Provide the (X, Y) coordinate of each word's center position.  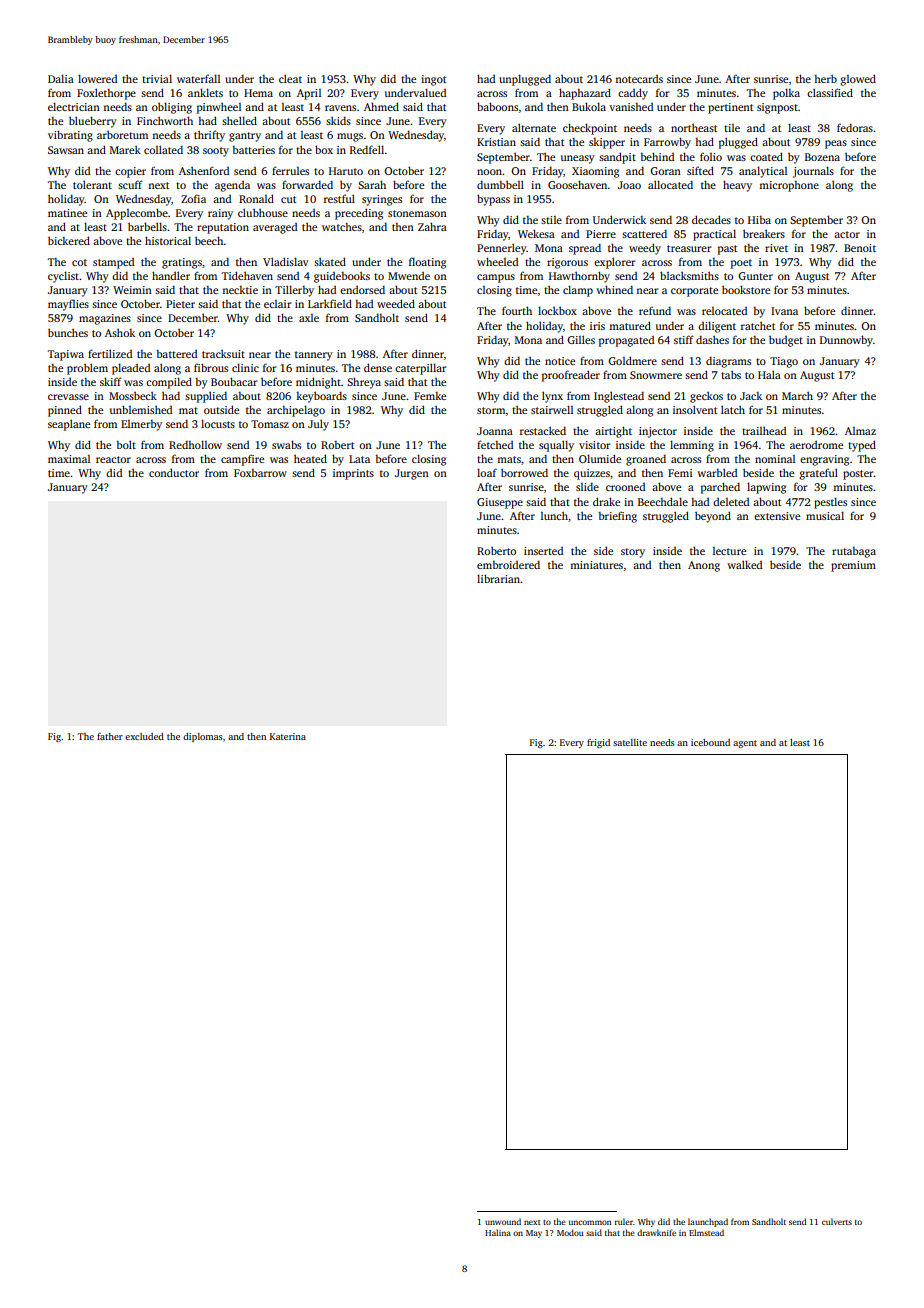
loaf (487, 472)
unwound (503, 1221)
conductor (174, 472)
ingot (433, 80)
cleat (290, 78)
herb (825, 78)
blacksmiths (689, 275)
